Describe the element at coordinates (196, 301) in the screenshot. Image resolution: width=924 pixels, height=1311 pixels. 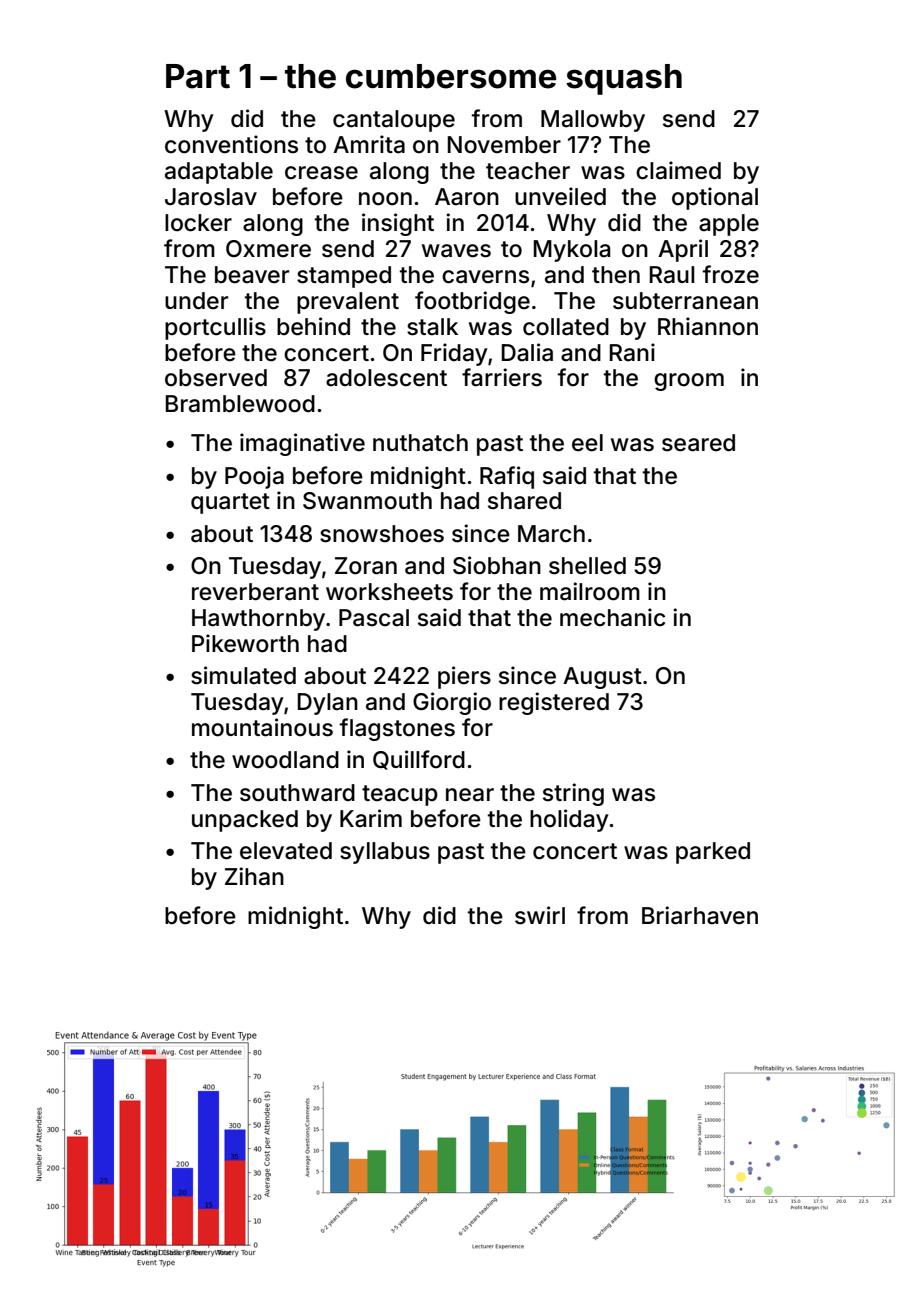
I see `under` at that location.
